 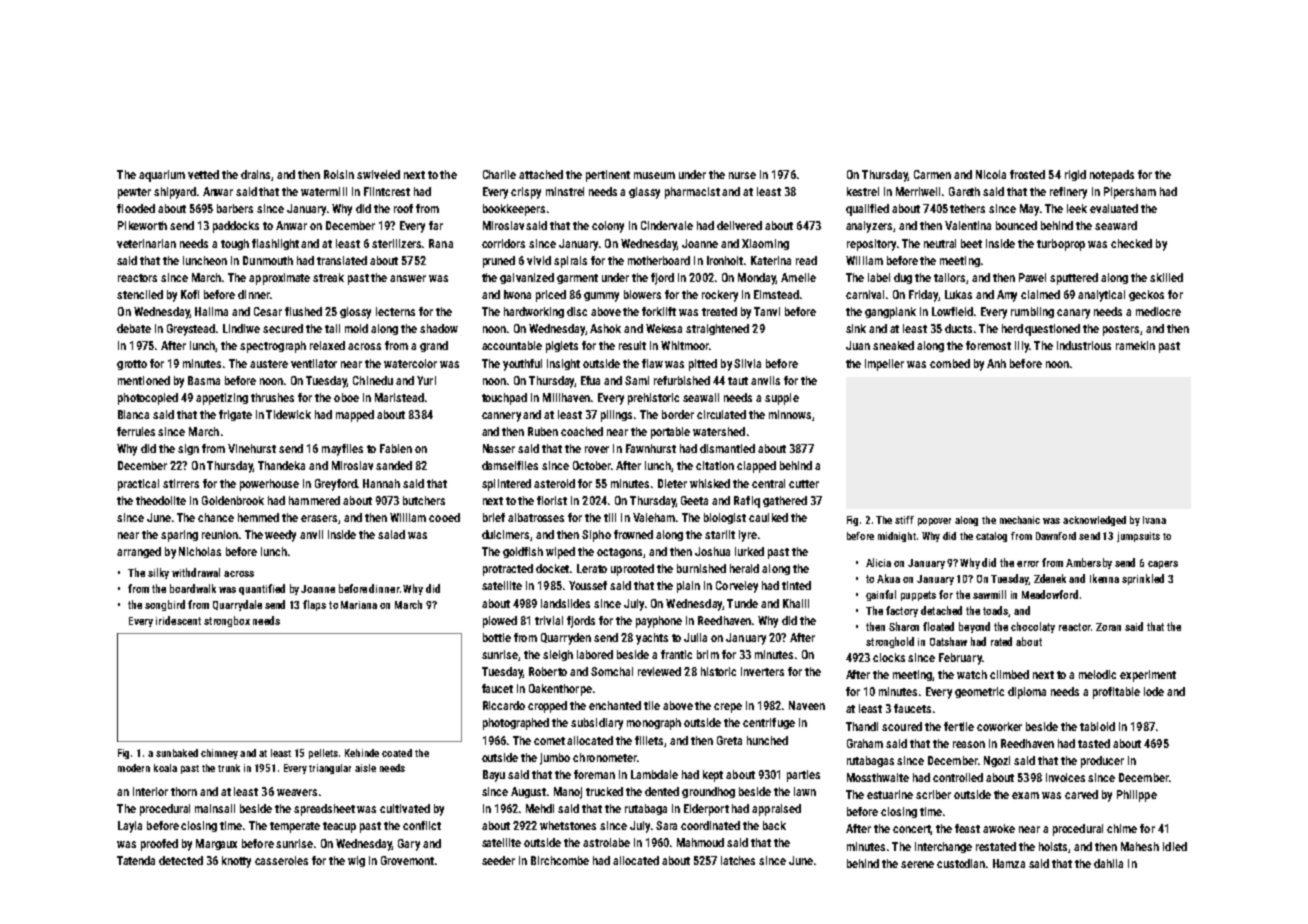 I want to click on Ivana, so click(x=1154, y=520).
